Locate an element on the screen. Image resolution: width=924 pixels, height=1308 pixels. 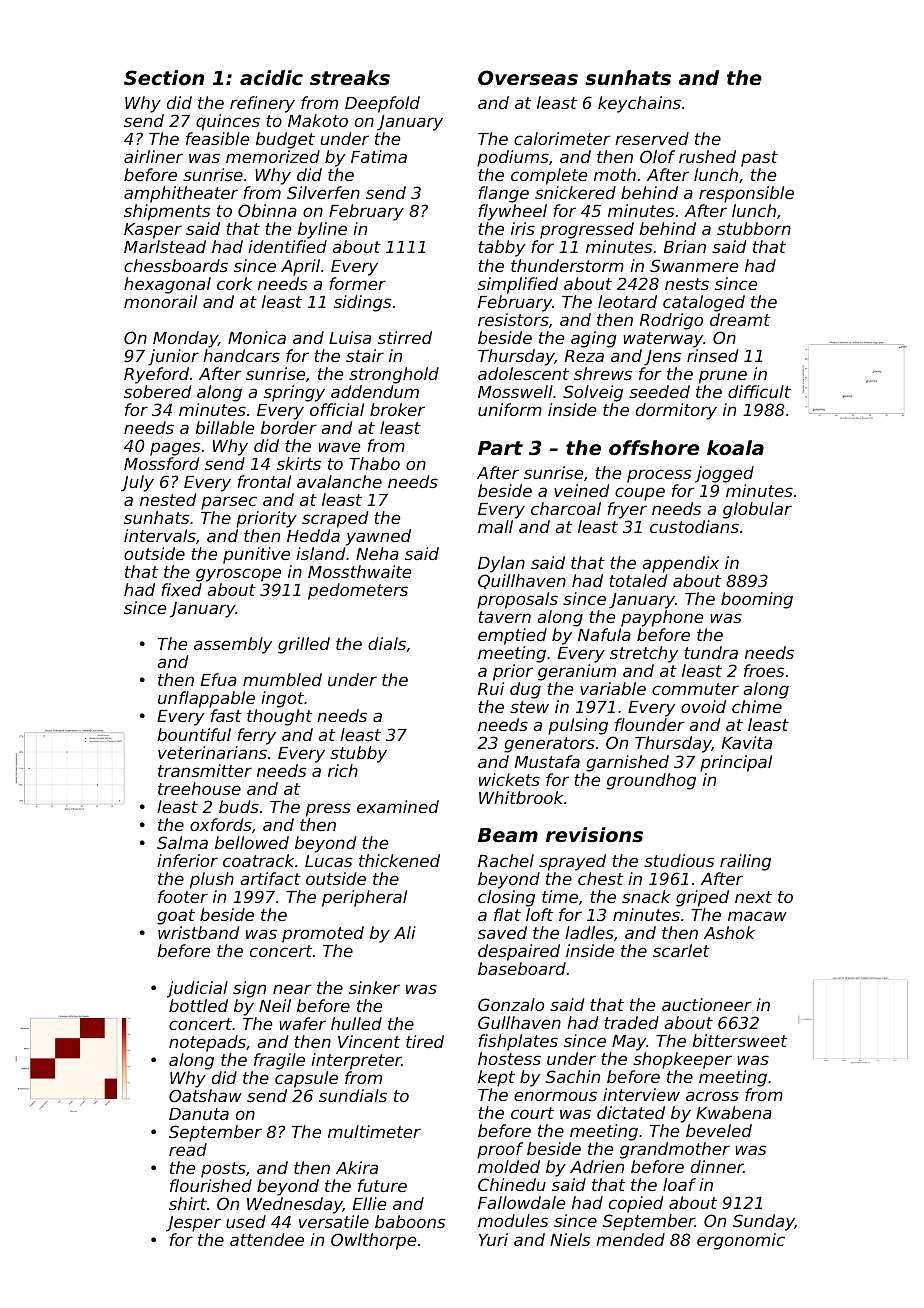
press is located at coordinates (328, 810).
